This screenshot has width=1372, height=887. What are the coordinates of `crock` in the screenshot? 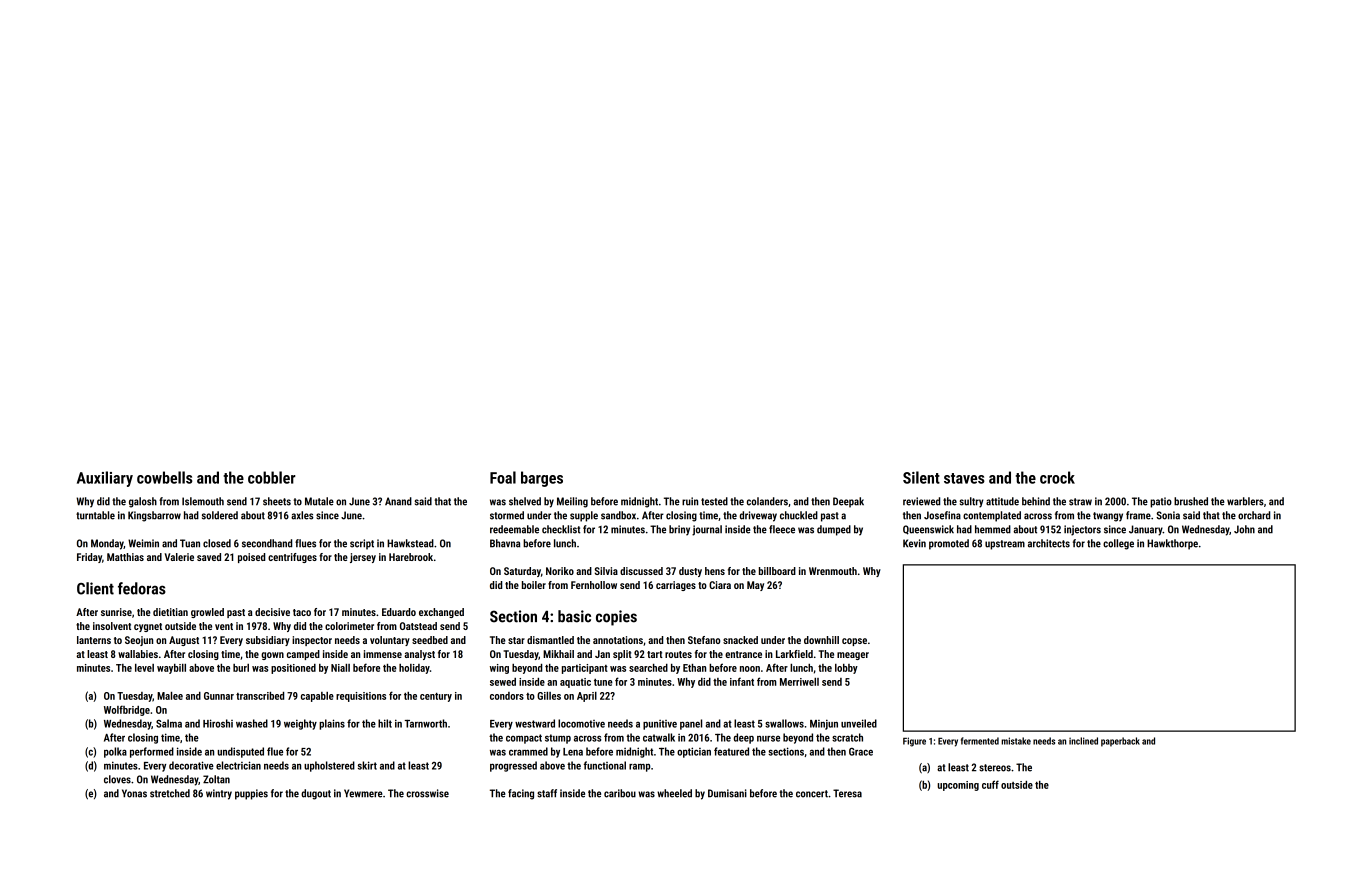 It's located at (1057, 477).
